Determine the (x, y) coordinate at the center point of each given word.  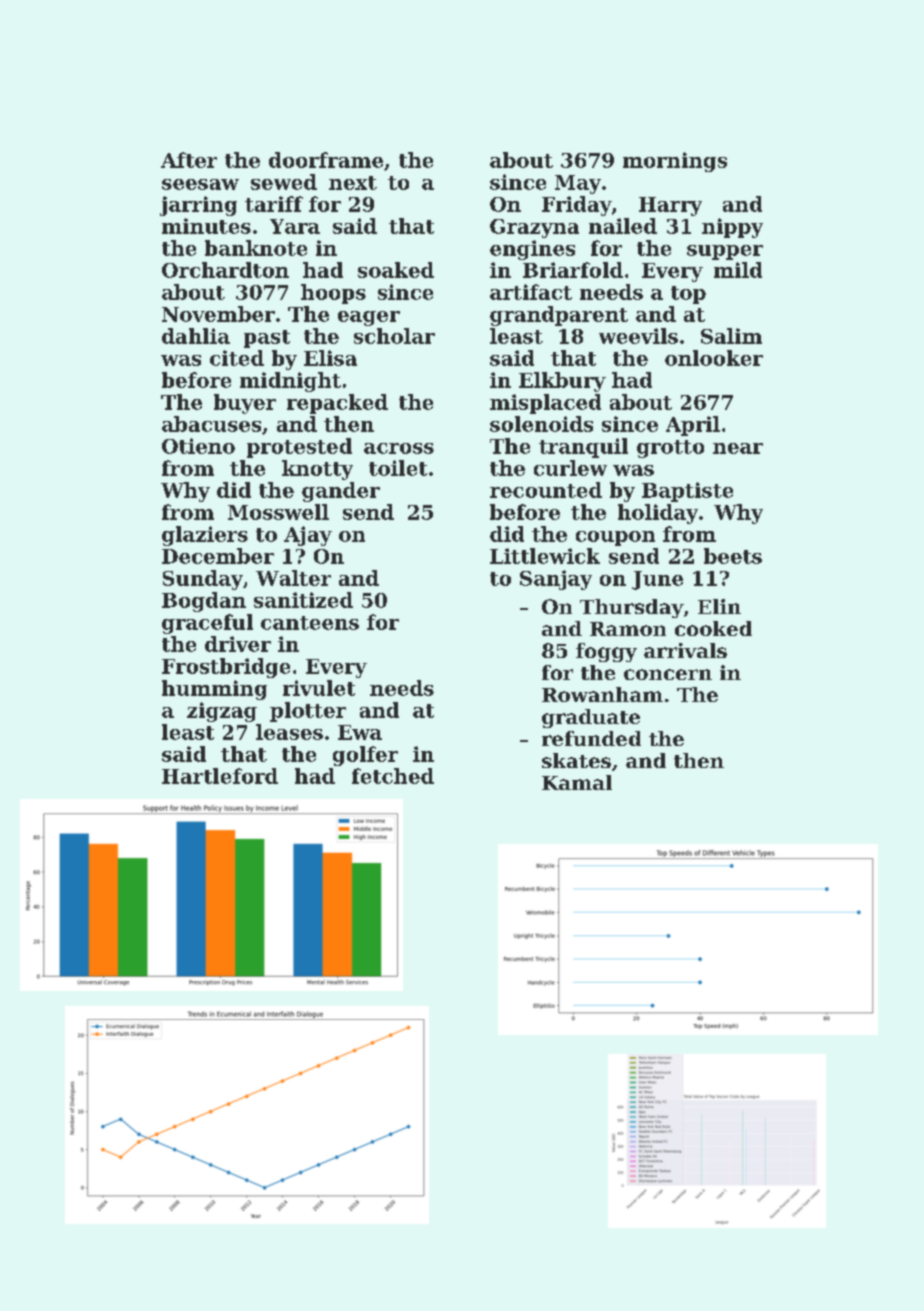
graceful (207, 624)
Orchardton (225, 270)
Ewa (360, 732)
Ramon (628, 629)
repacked (337, 404)
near (738, 448)
